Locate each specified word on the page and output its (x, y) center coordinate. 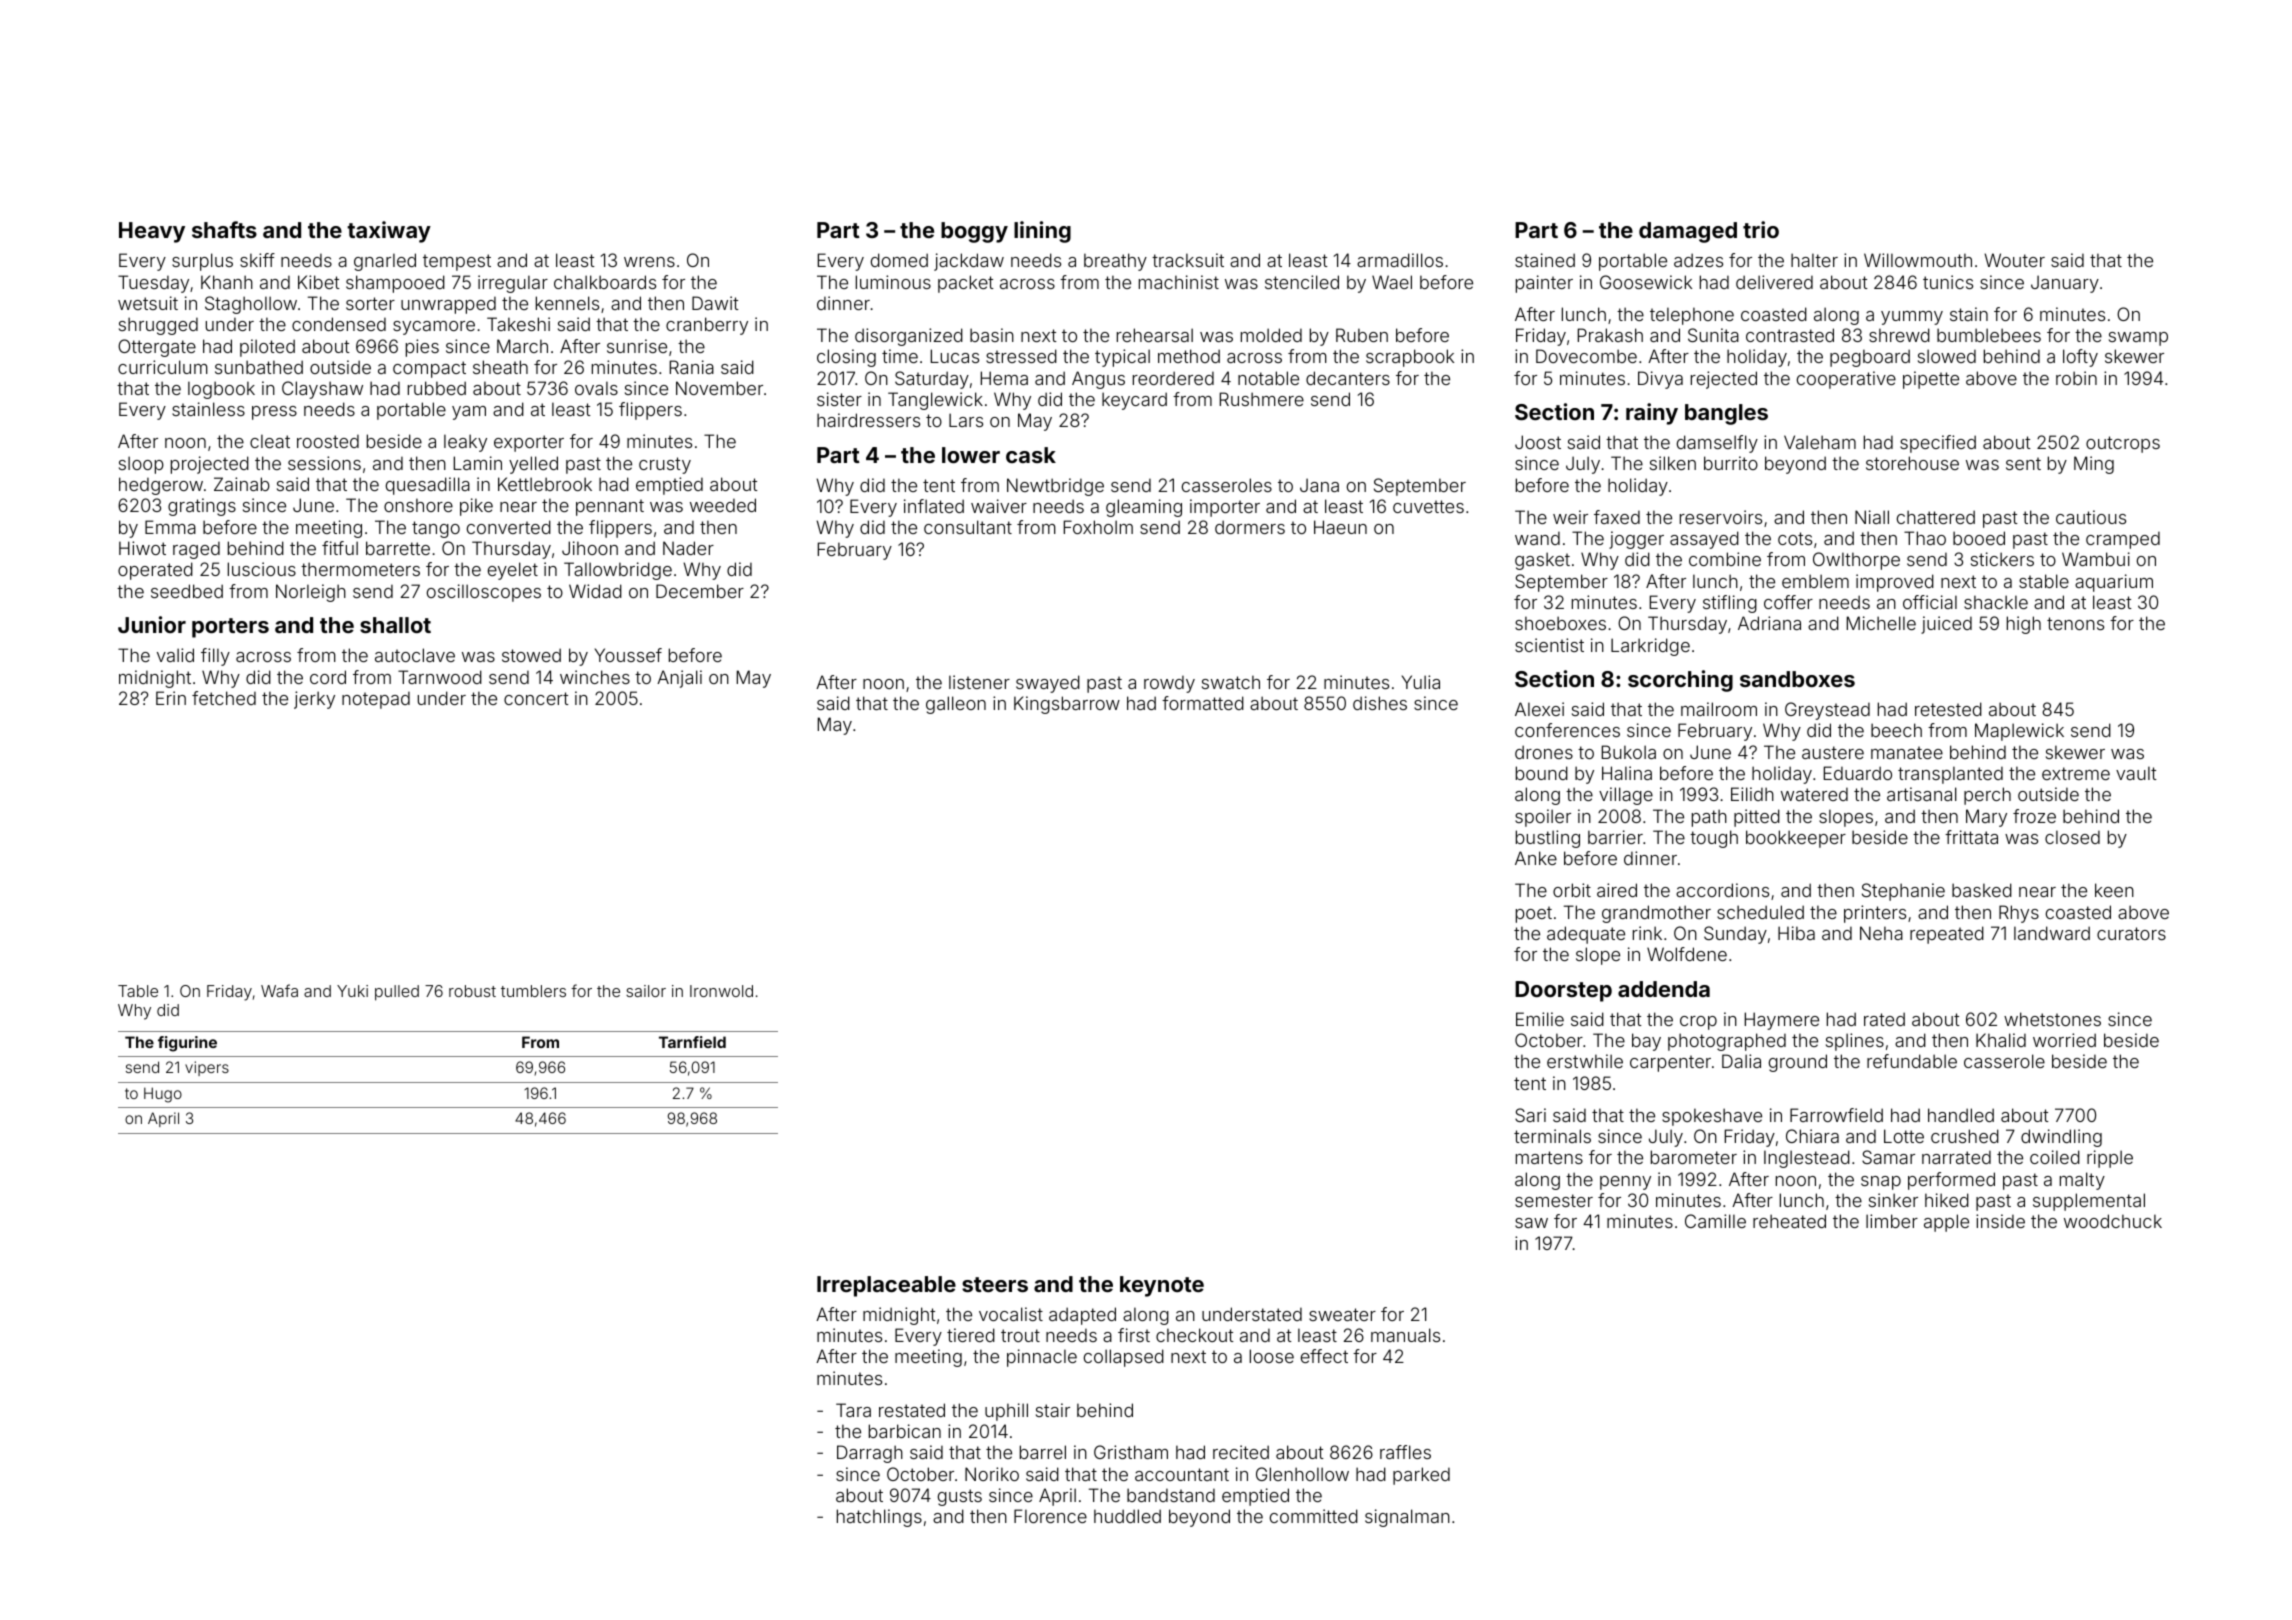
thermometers (360, 569)
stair (1053, 1410)
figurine (187, 1044)
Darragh (870, 1454)
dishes (1380, 703)
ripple (2110, 1159)
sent (2023, 463)
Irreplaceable (886, 1286)
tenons (2075, 623)
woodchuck (2113, 1221)
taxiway (389, 232)
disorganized (909, 337)
